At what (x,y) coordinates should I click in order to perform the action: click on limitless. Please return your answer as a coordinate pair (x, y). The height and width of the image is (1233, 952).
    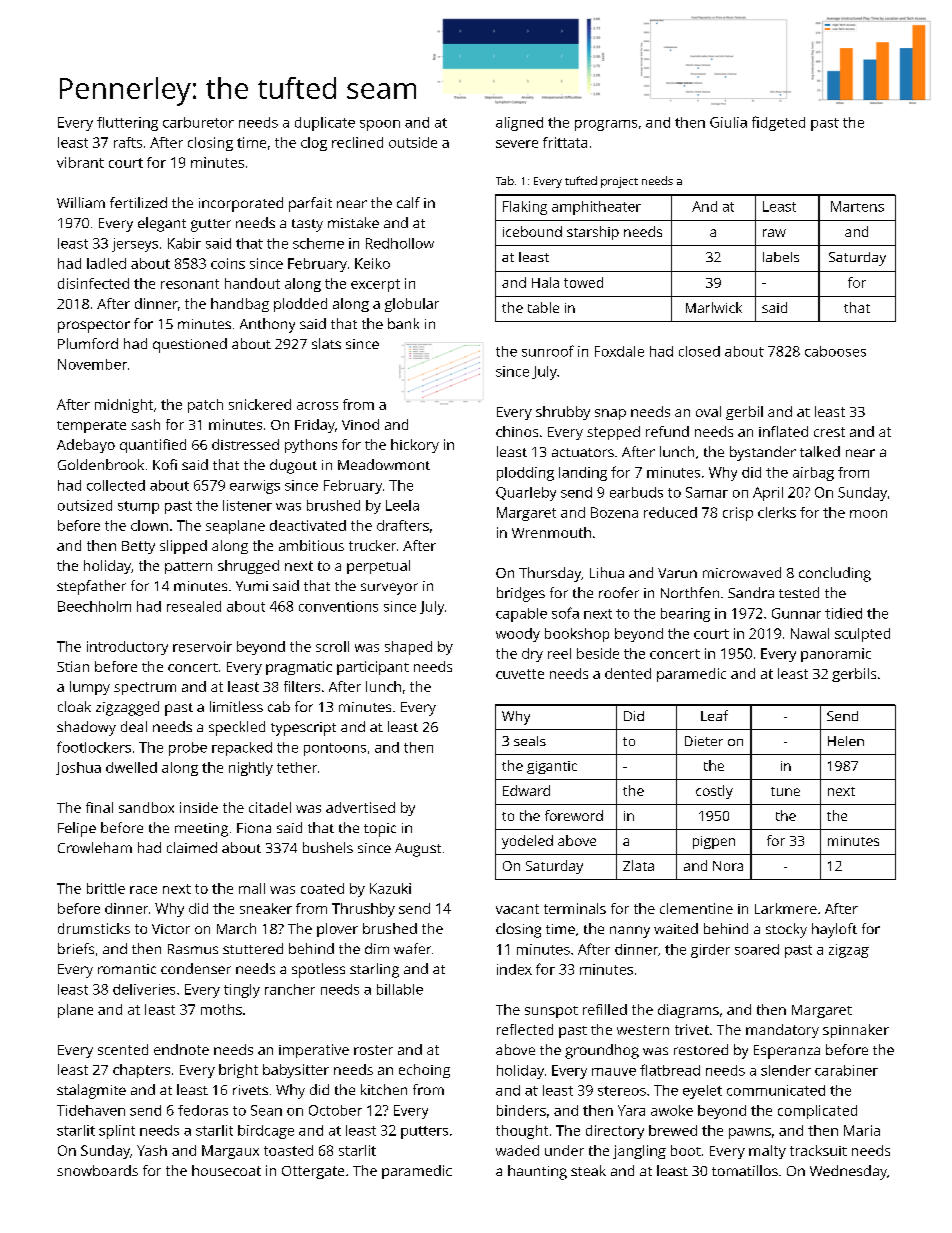
    Looking at the image, I should click on (236, 706).
